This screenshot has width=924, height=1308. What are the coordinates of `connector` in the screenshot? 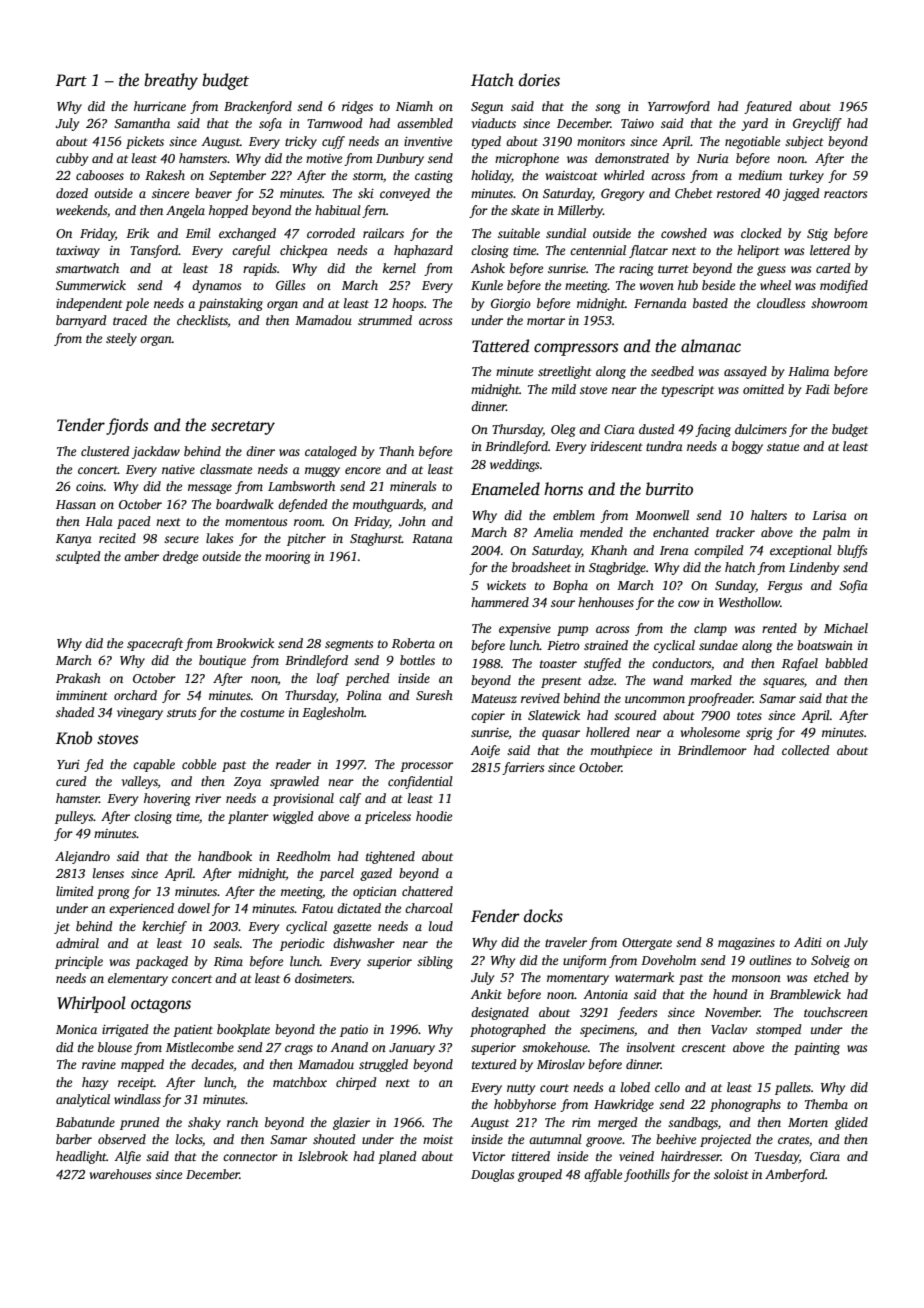 It's located at (250, 1157).
